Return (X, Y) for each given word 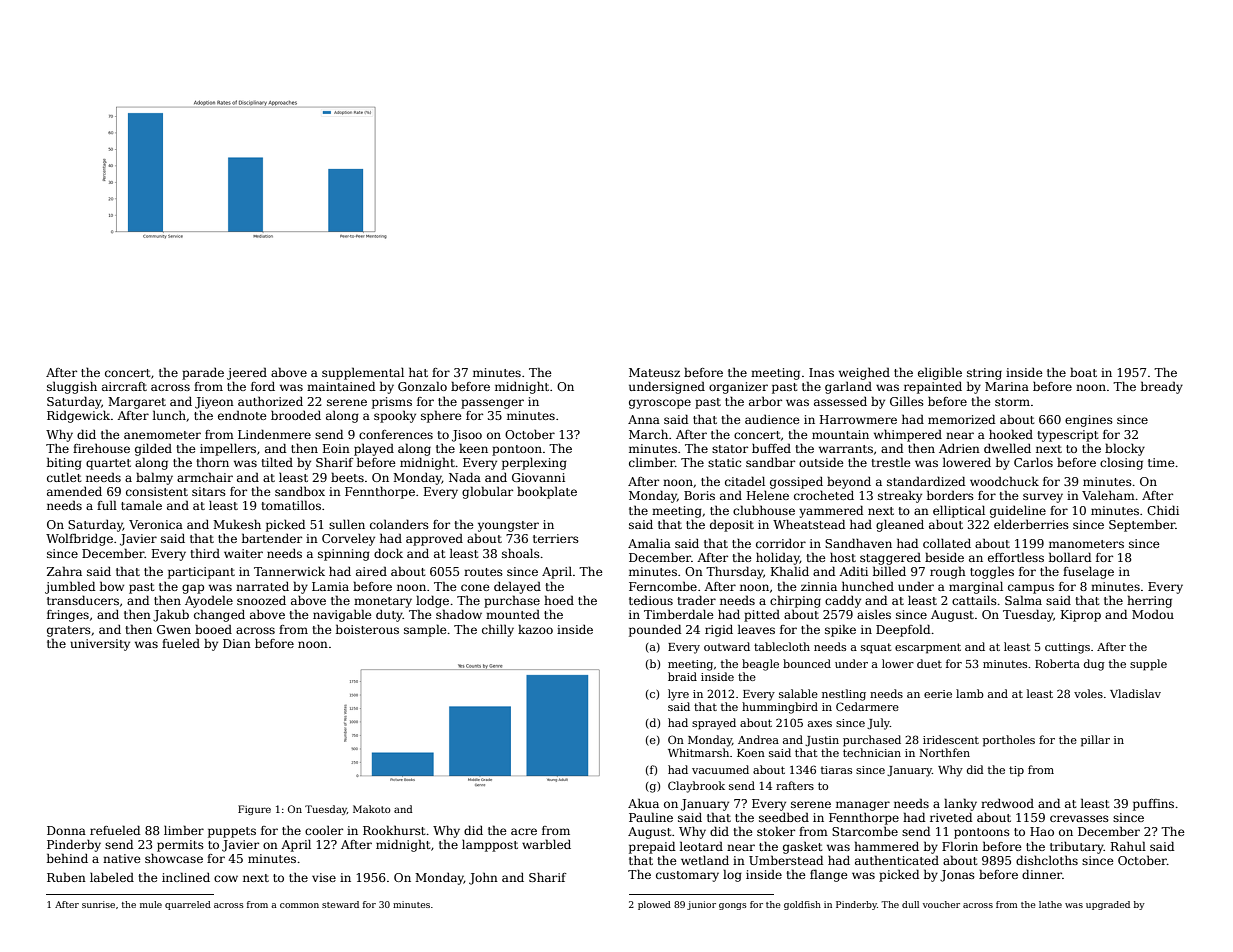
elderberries (1031, 524)
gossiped (796, 483)
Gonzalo (422, 386)
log (732, 875)
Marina (1007, 386)
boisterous (367, 629)
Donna (66, 830)
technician (872, 752)
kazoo (535, 629)
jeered (247, 373)
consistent (157, 491)
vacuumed (720, 769)
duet (929, 663)
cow (226, 878)
